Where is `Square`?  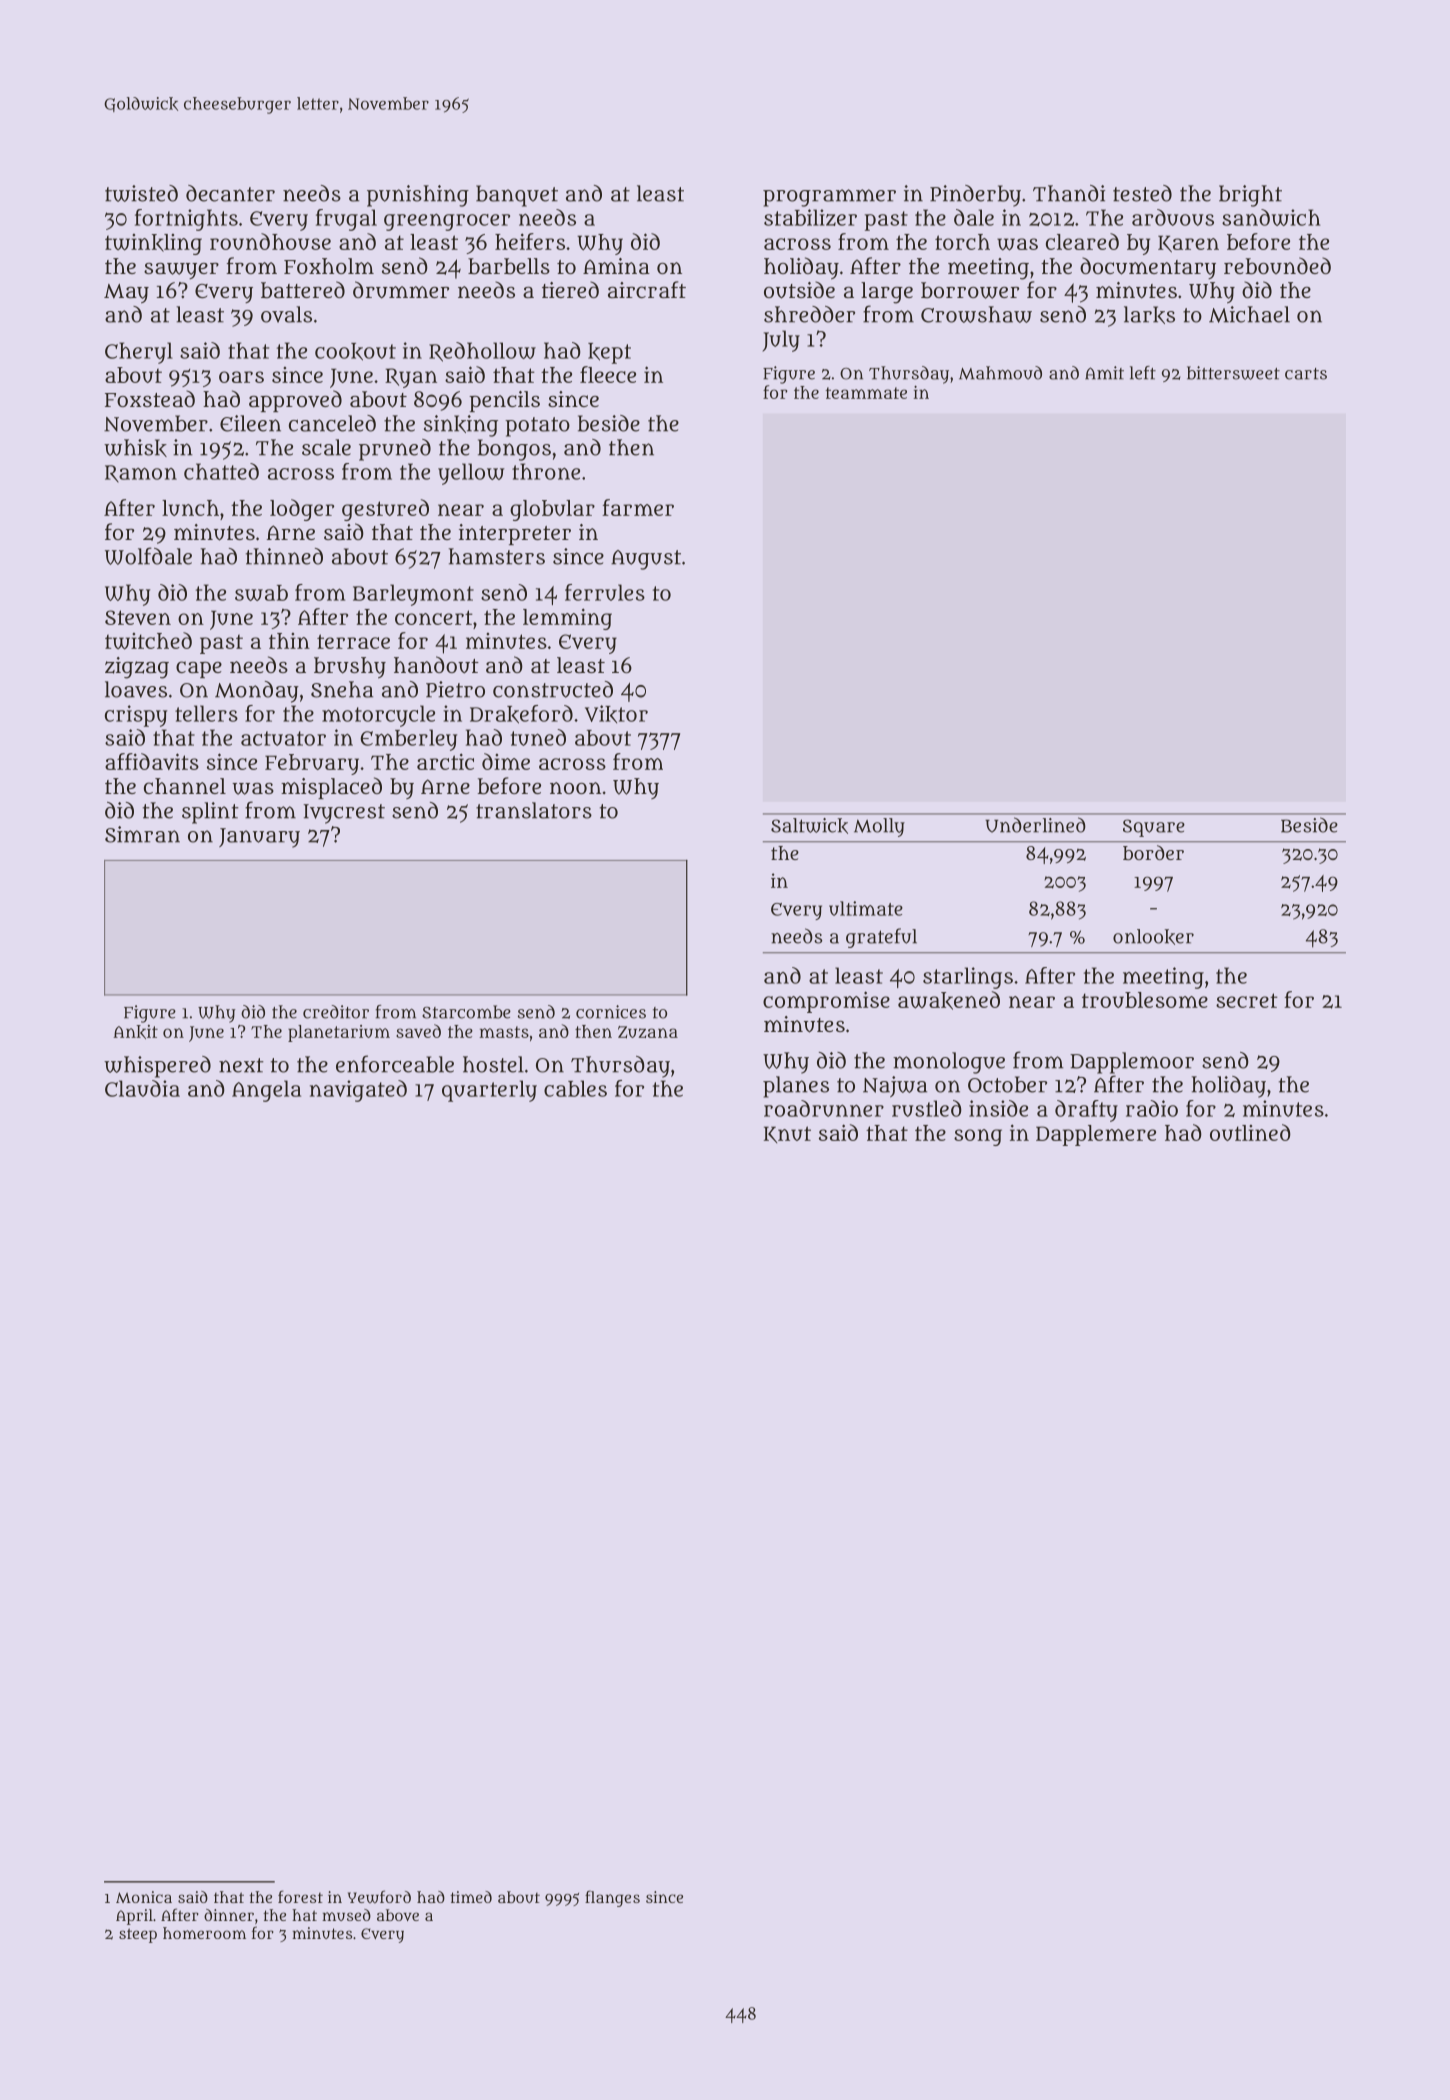
Square is located at coordinates (1154, 828).
